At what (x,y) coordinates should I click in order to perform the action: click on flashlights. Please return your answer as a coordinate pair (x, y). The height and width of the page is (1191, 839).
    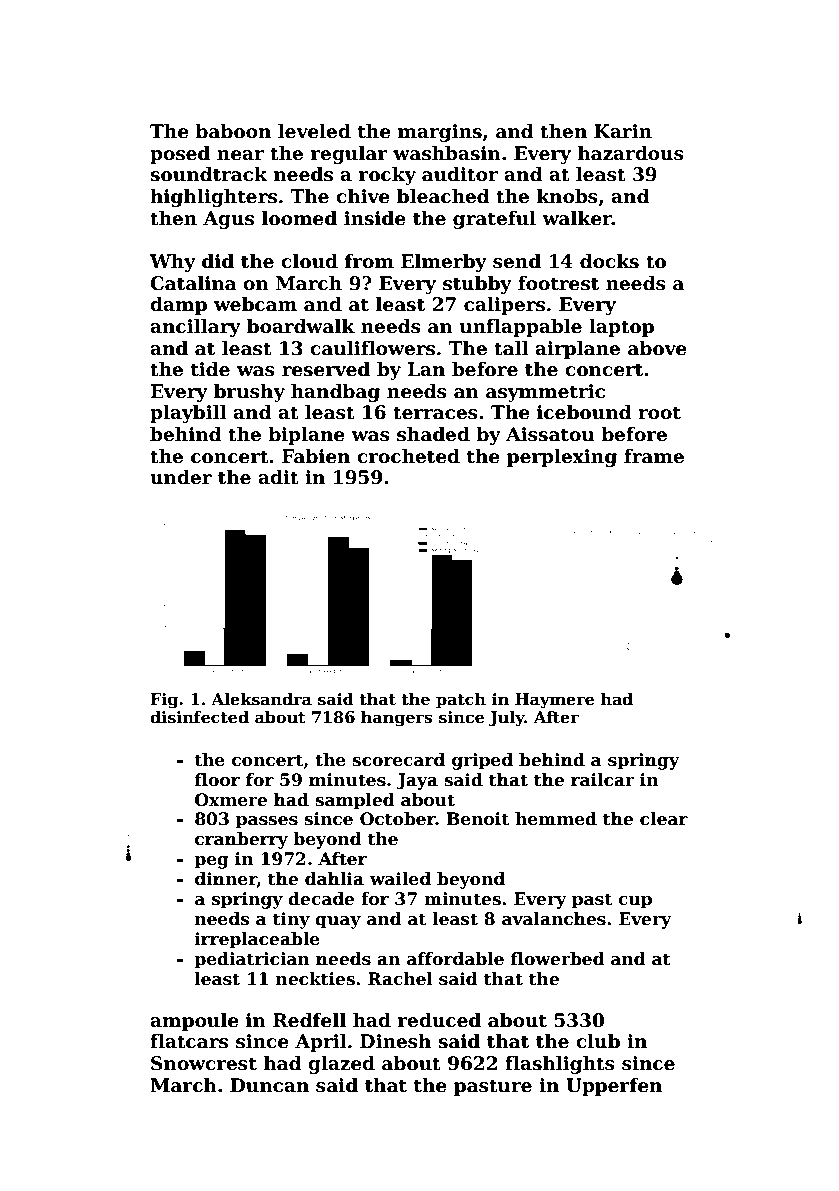
    Looking at the image, I should click on (560, 1065).
